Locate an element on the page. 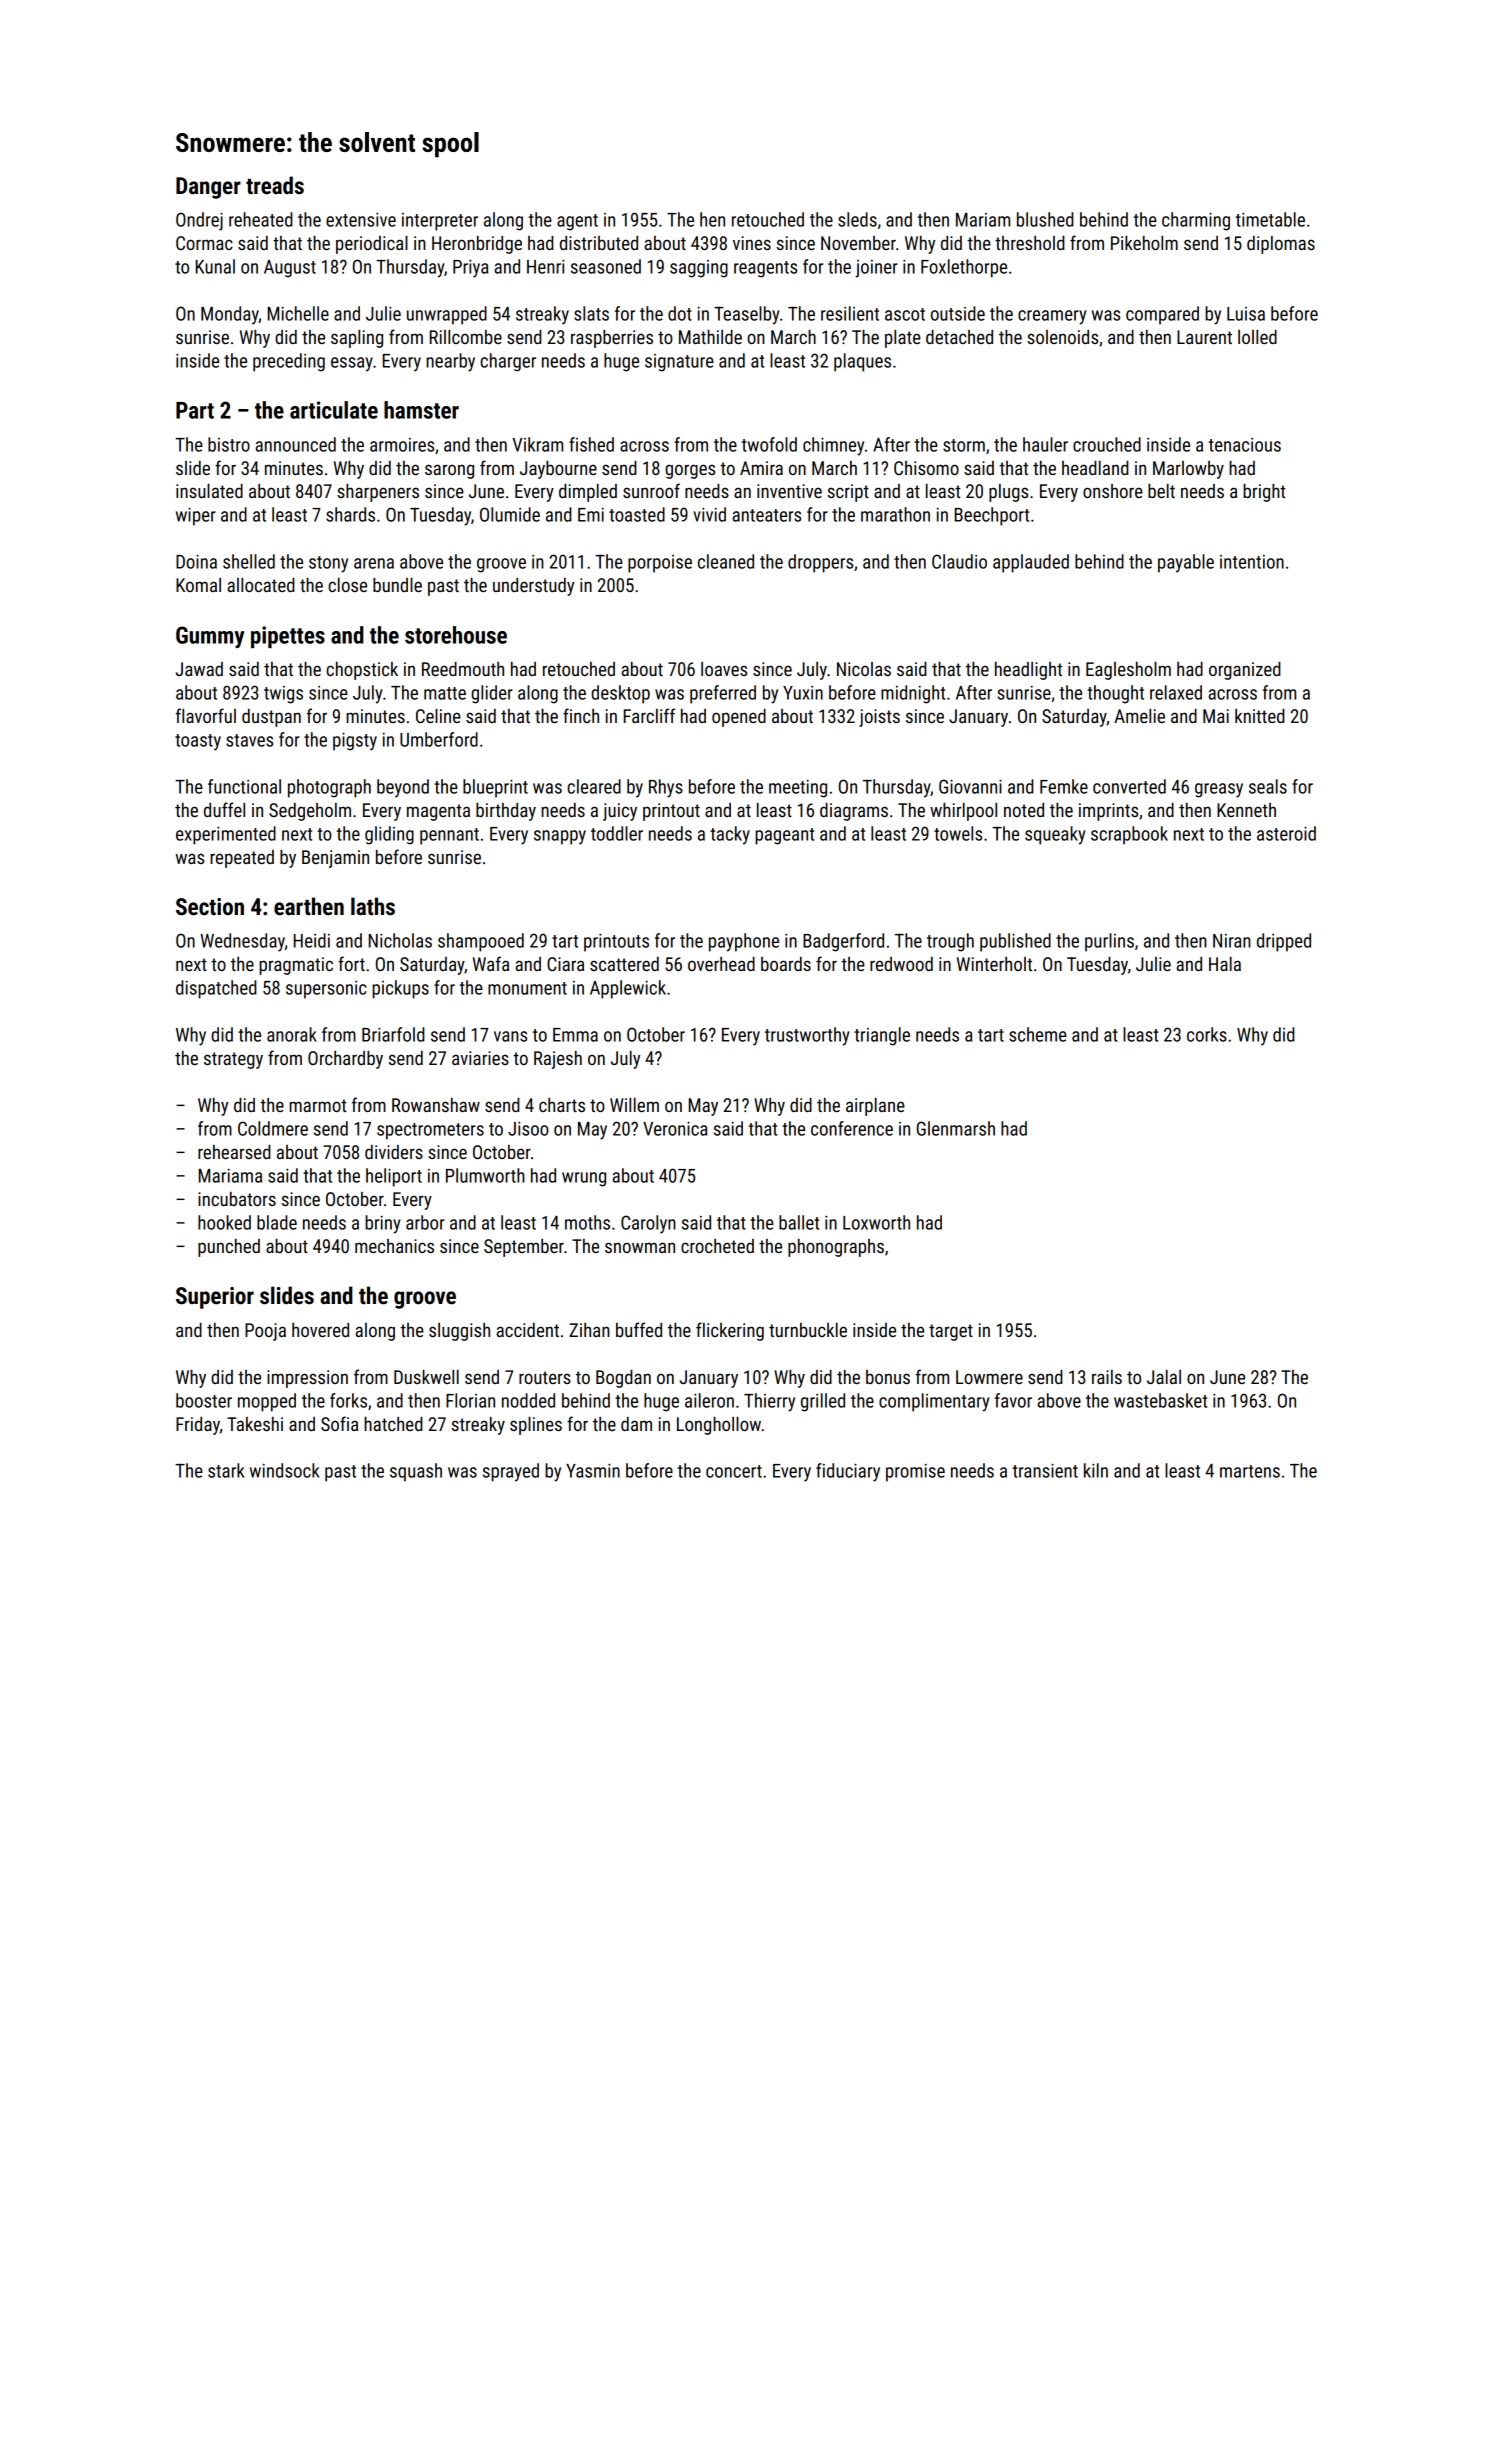 The height and width of the image is (2464, 1496). chopstick is located at coordinates (362, 671).
